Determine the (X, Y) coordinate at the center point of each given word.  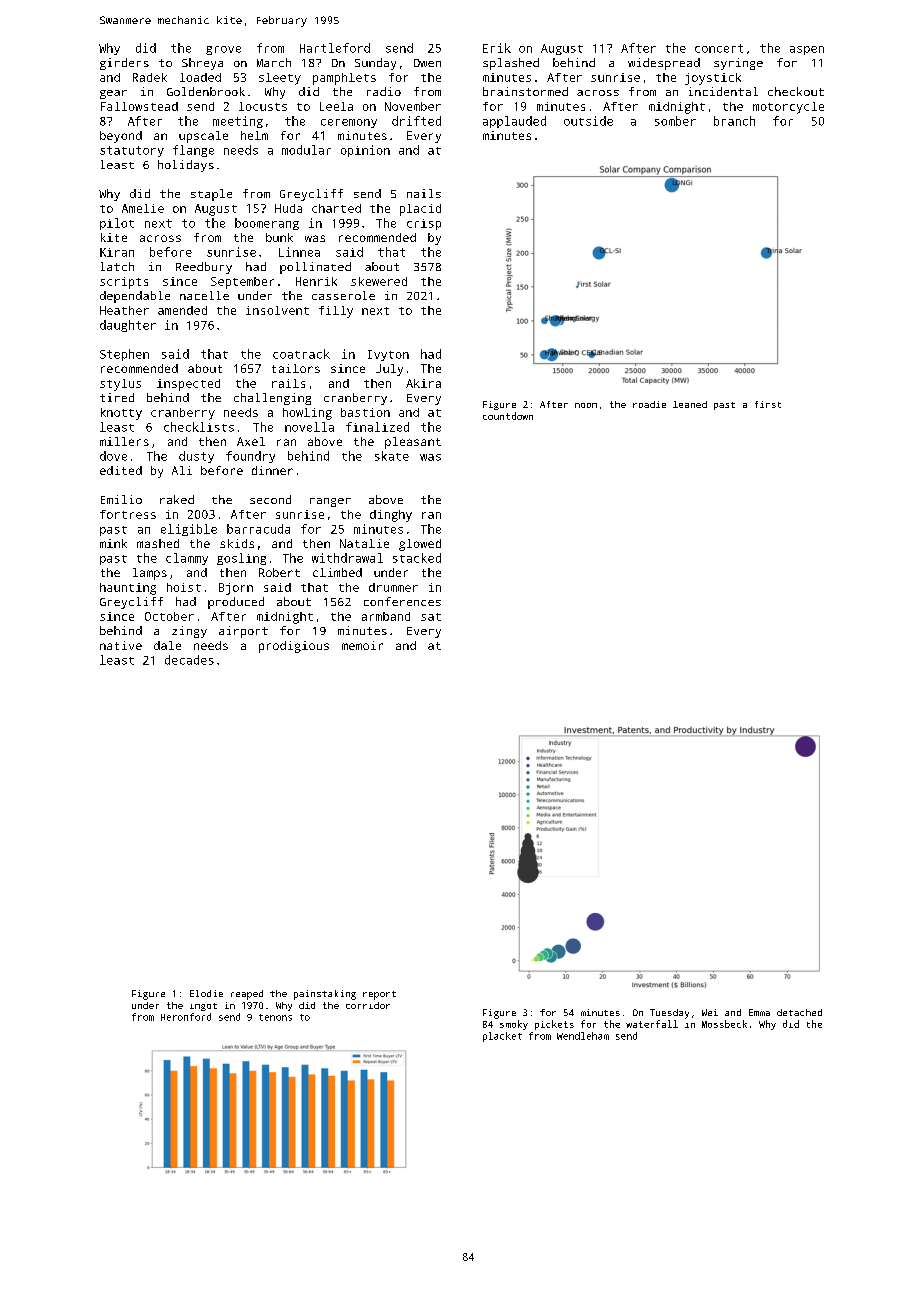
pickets (554, 1025)
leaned (690, 404)
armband (386, 616)
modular (306, 150)
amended (182, 310)
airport (243, 632)
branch (734, 121)
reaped (247, 995)
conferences (402, 601)
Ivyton (388, 355)
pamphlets (344, 79)
